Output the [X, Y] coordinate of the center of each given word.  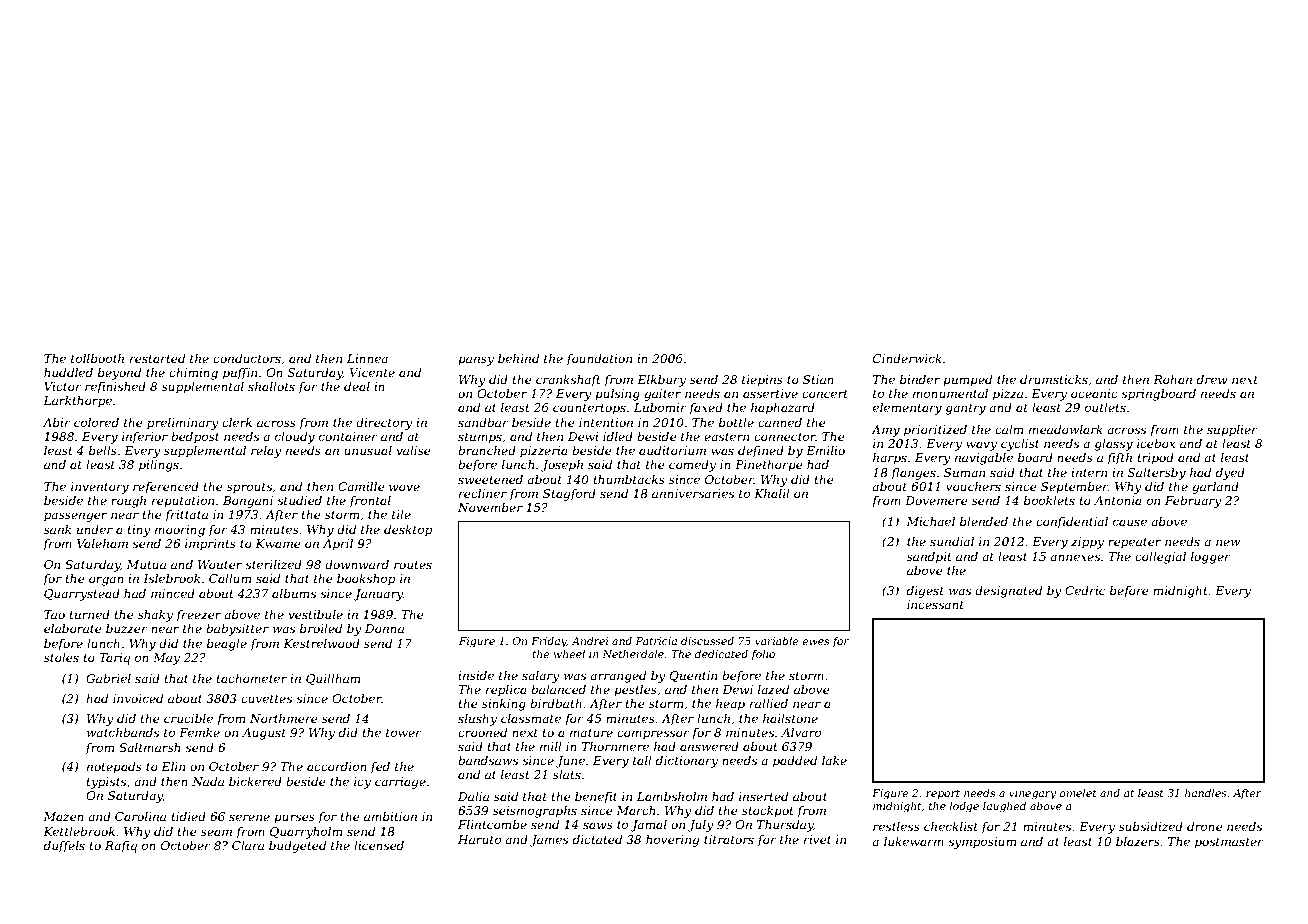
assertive [770, 393]
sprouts [249, 488]
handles [1206, 793]
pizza [1008, 395]
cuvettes [266, 699]
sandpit [929, 558]
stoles [61, 657]
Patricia [656, 641]
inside [476, 675]
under [95, 529]
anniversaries [693, 493]
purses [294, 819]
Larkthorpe [77, 402]
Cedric [1085, 590]
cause [1130, 522]
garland [1215, 488]
